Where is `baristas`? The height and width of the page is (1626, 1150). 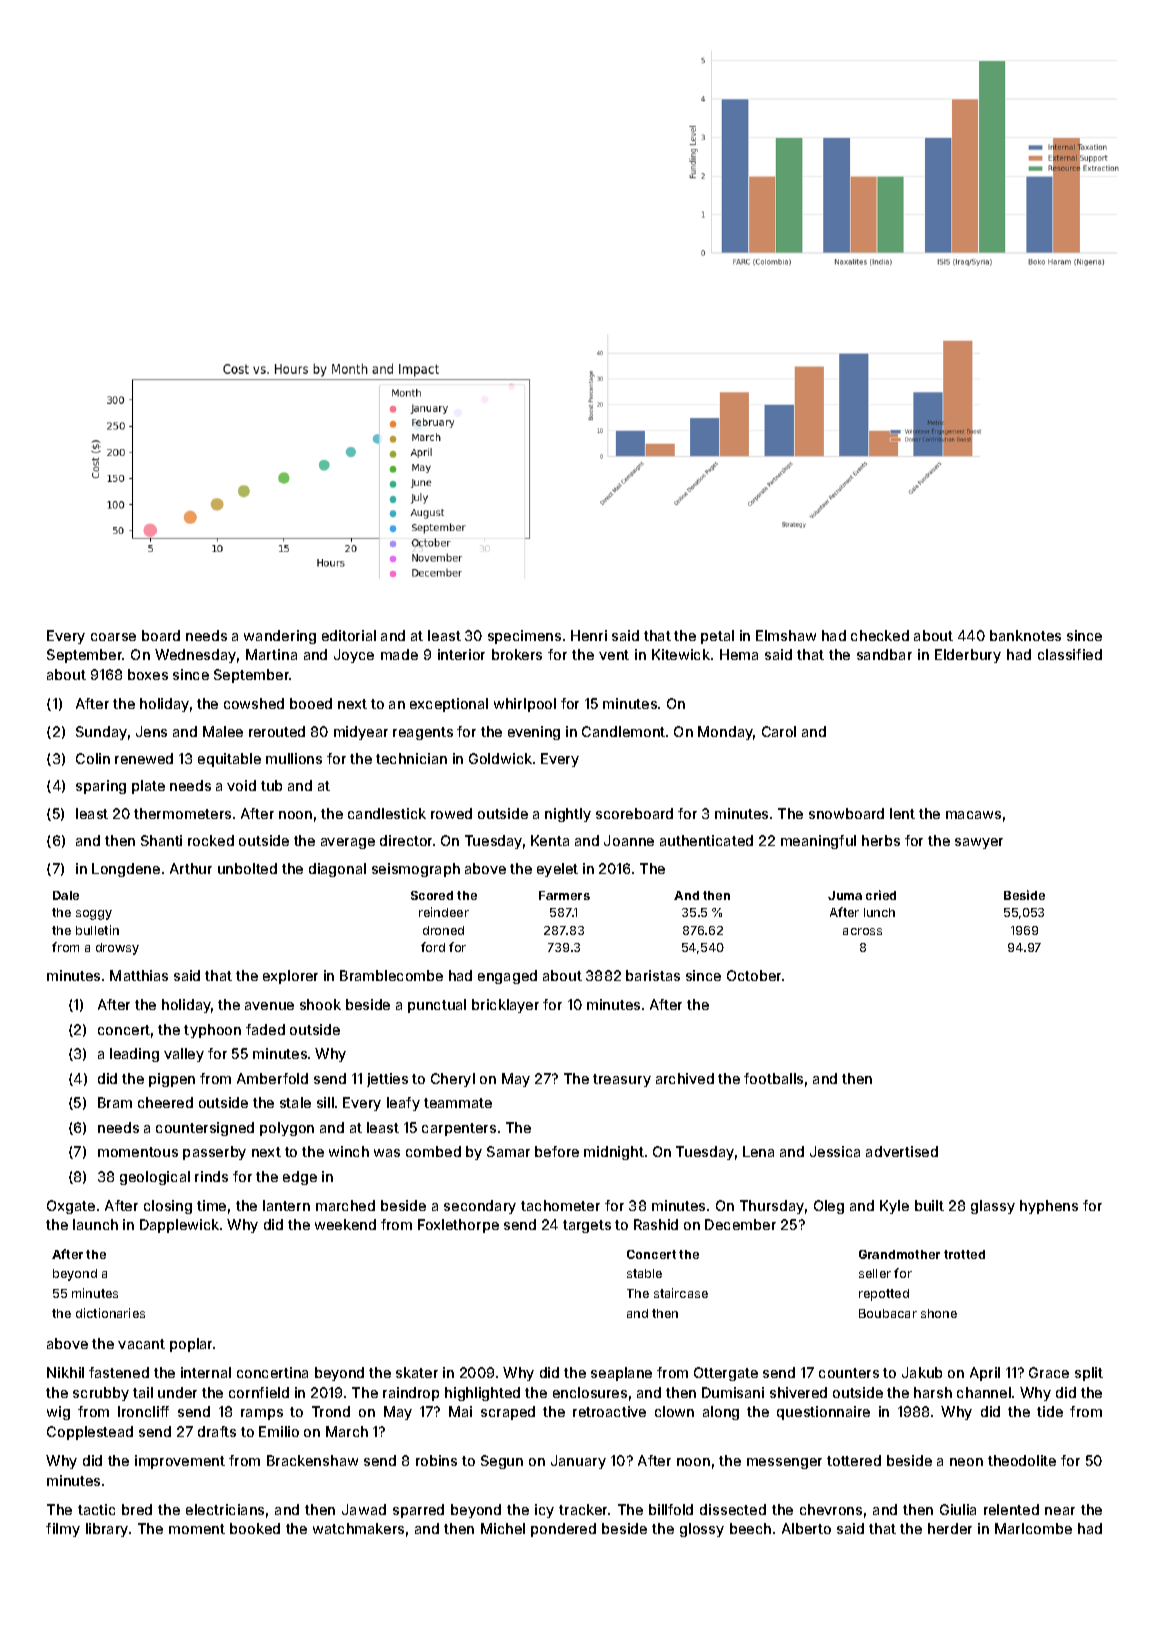
baristas is located at coordinates (653, 975).
